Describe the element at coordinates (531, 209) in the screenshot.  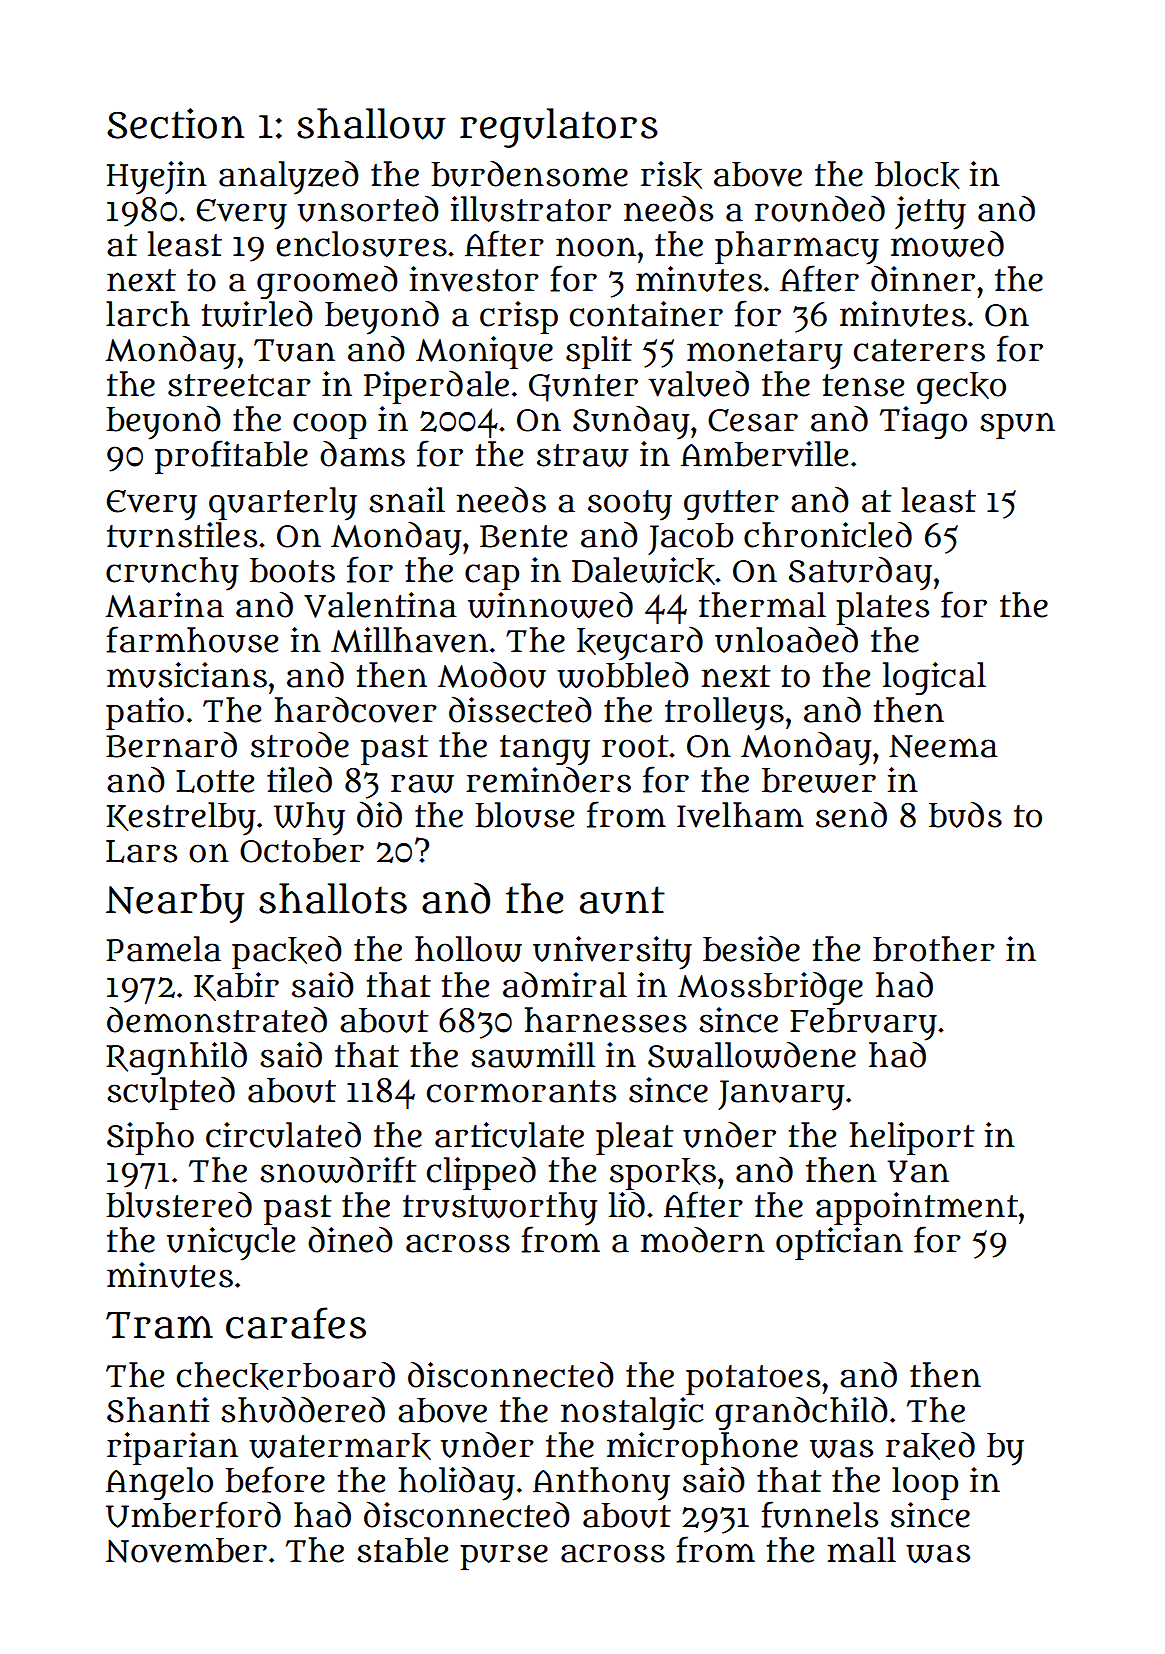
I see `illustrator` at that location.
